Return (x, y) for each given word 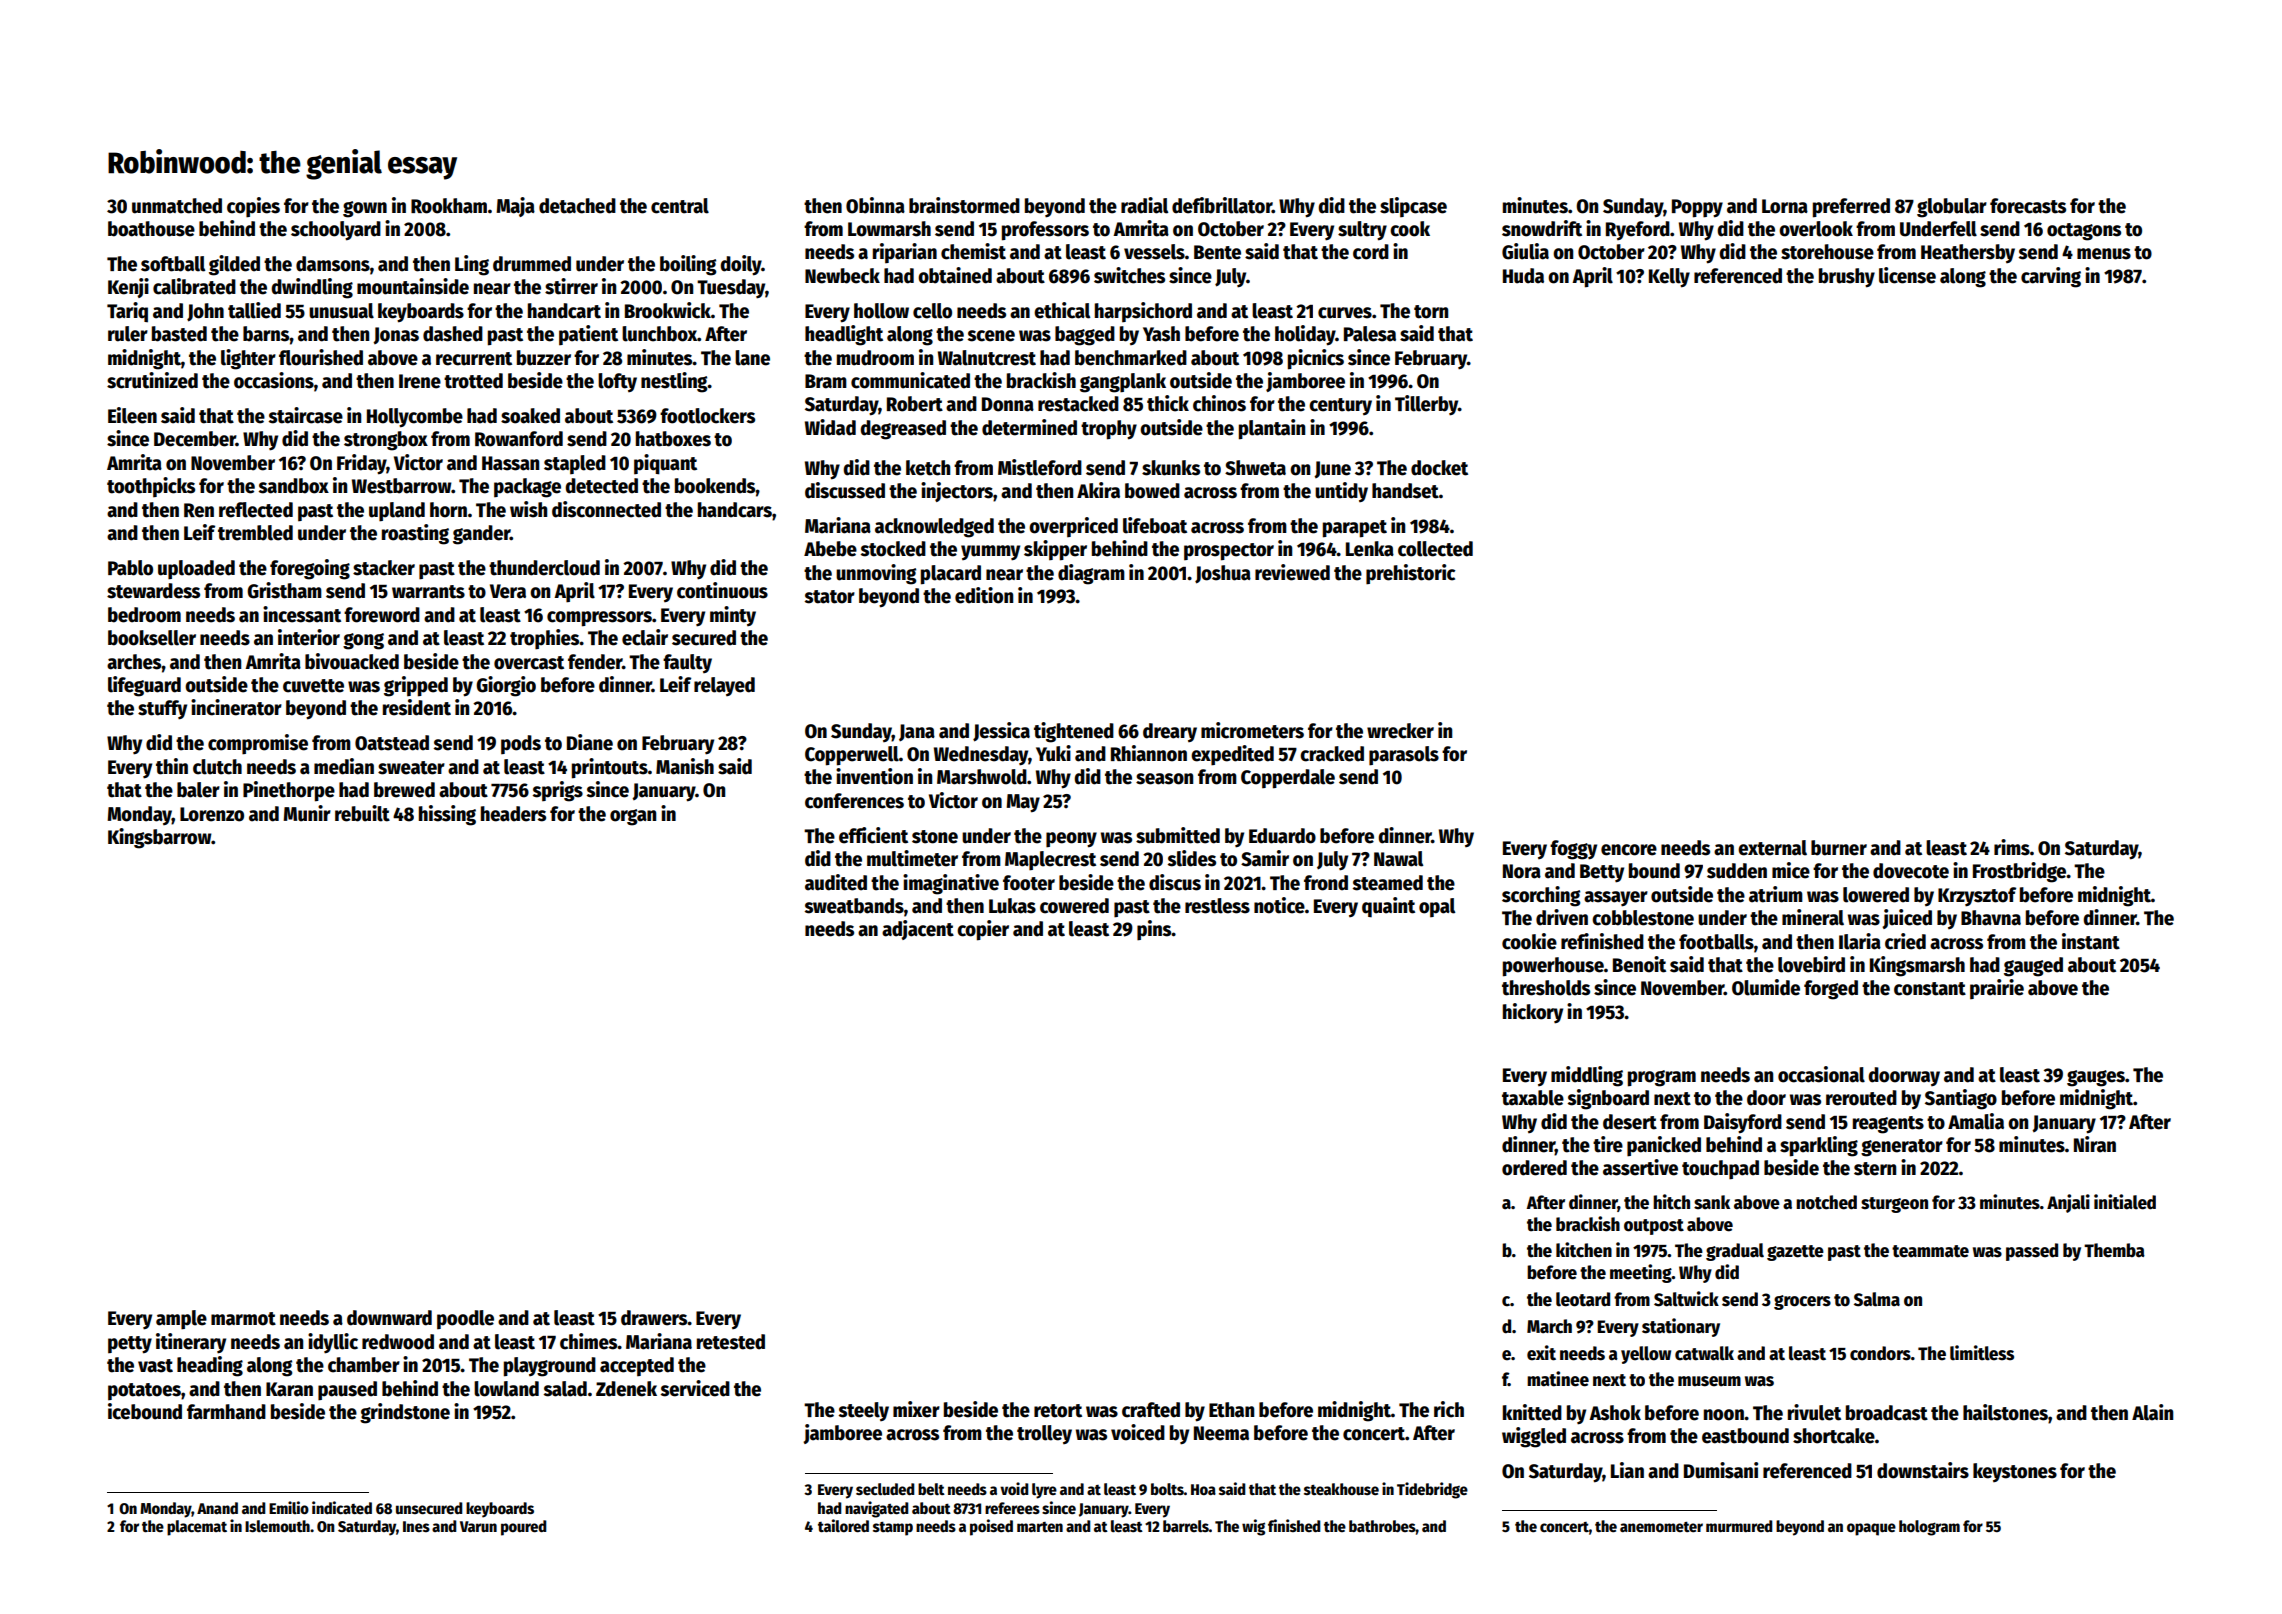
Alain (2152, 1412)
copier (983, 930)
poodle (465, 1319)
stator (830, 597)
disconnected (606, 509)
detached (577, 206)
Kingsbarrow (159, 838)
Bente (1217, 252)
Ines (416, 1526)
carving (2051, 277)
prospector (1229, 552)
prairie (1997, 989)
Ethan (1231, 1410)
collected (1435, 549)
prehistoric (1410, 574)
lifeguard (144, 686)
